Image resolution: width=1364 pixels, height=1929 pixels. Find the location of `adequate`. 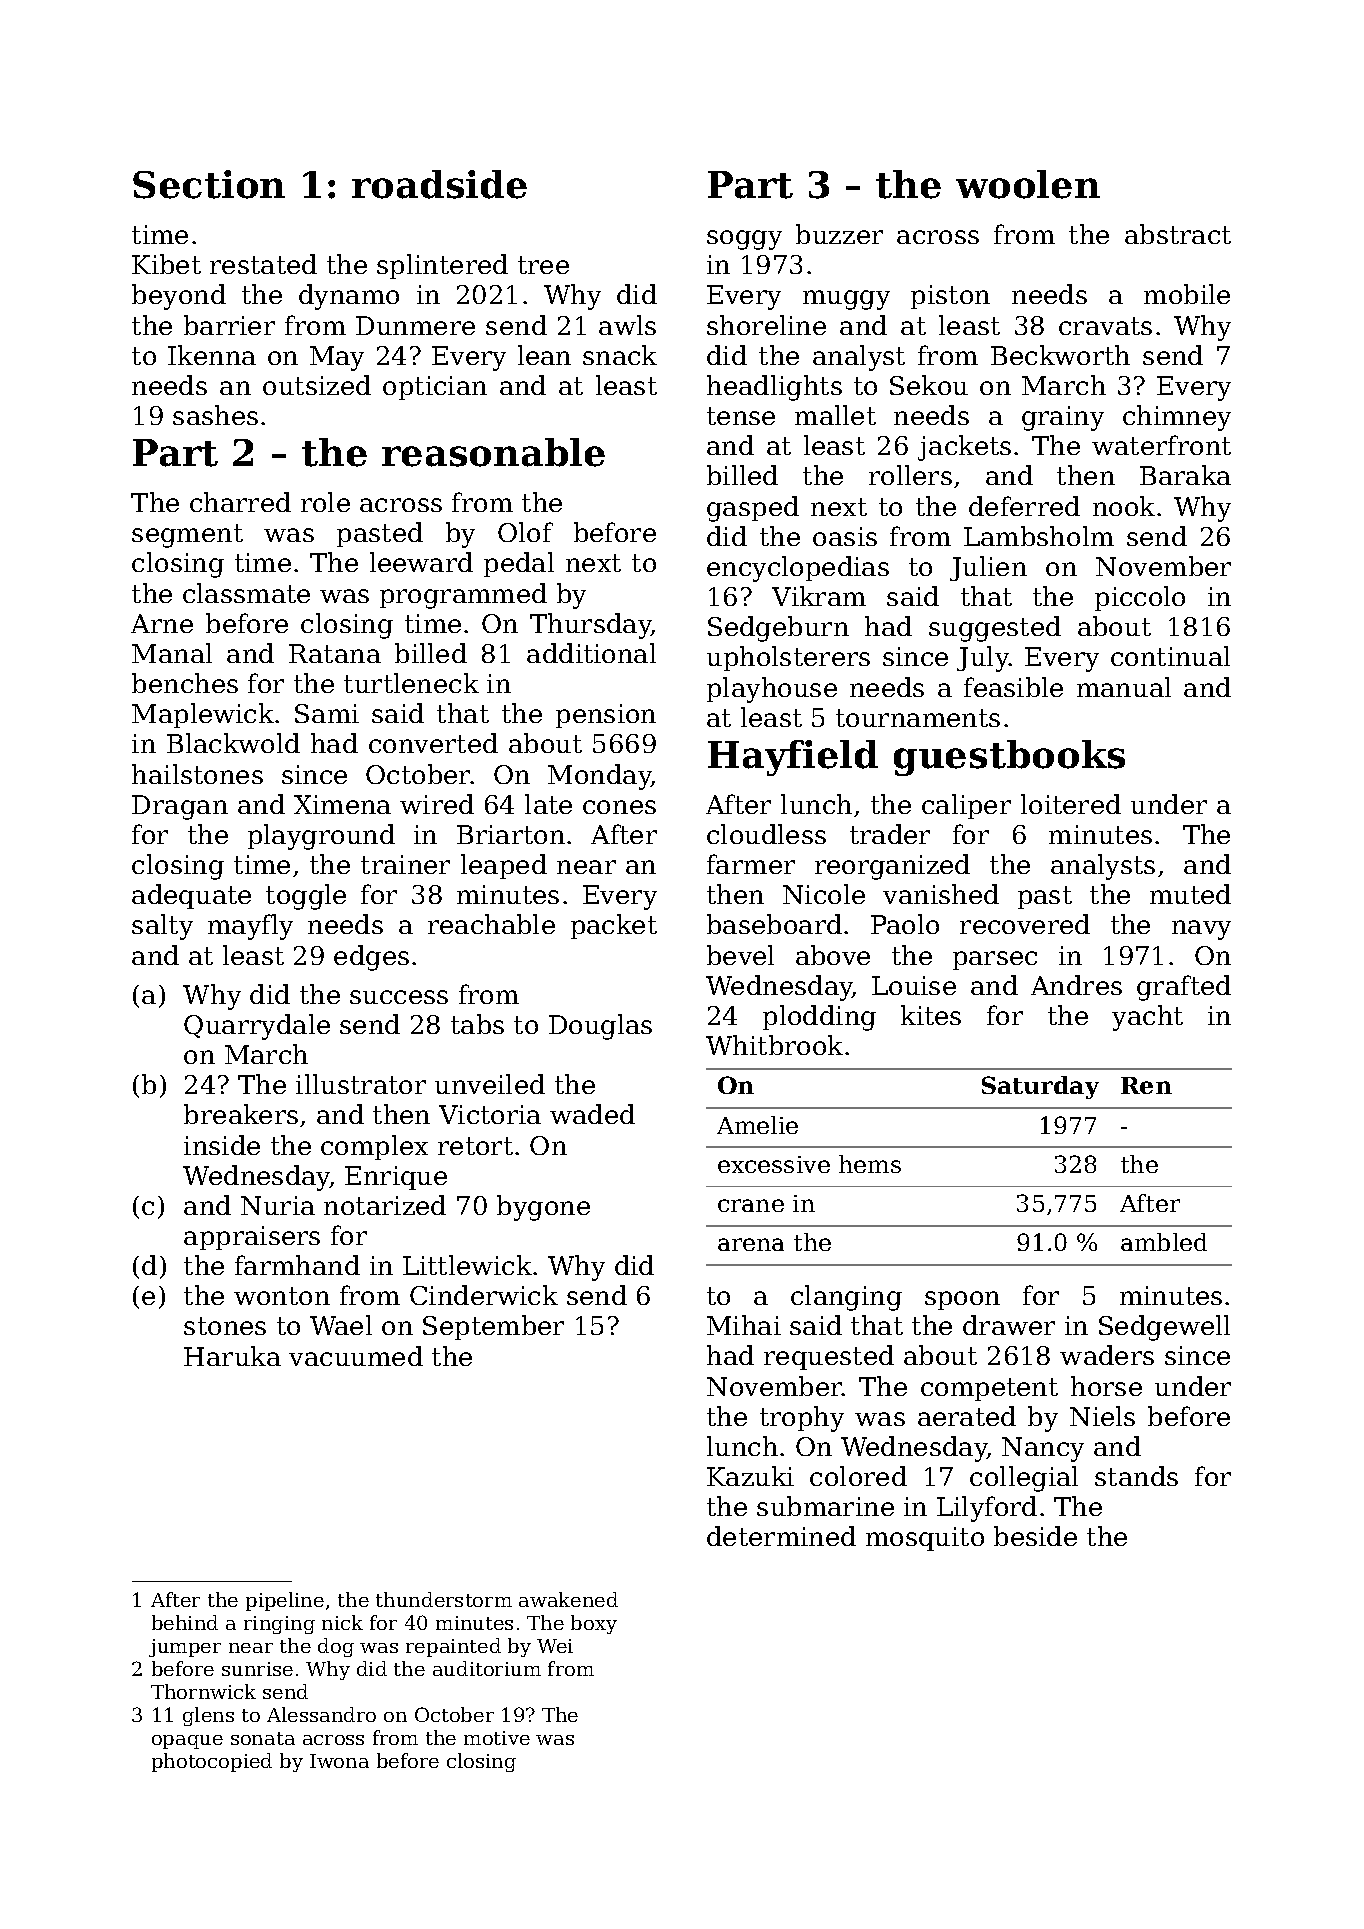

adequate is located at coordinates (191, 896).
